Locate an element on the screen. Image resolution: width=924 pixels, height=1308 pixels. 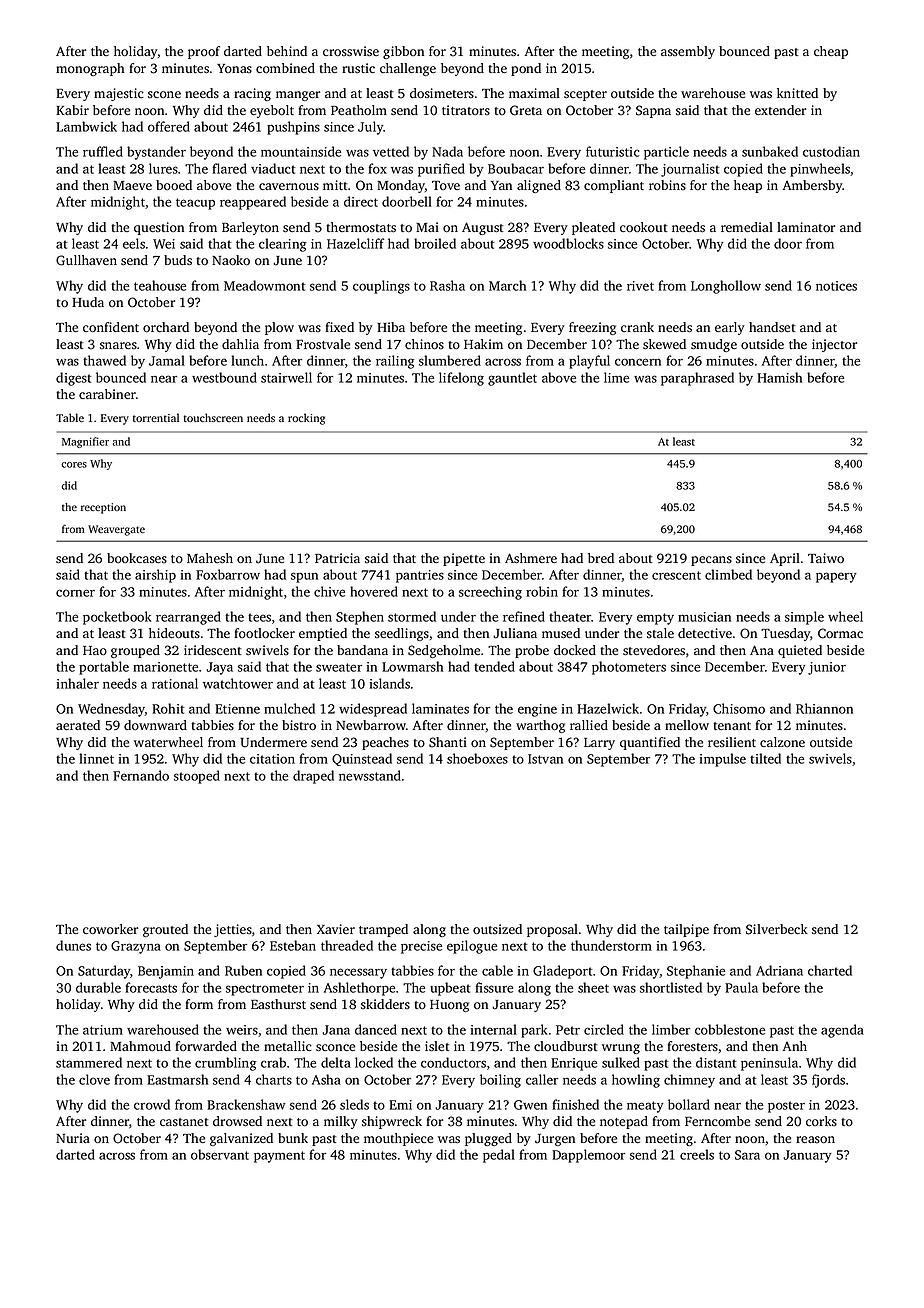
handset is located at coordinates (772, 327).
